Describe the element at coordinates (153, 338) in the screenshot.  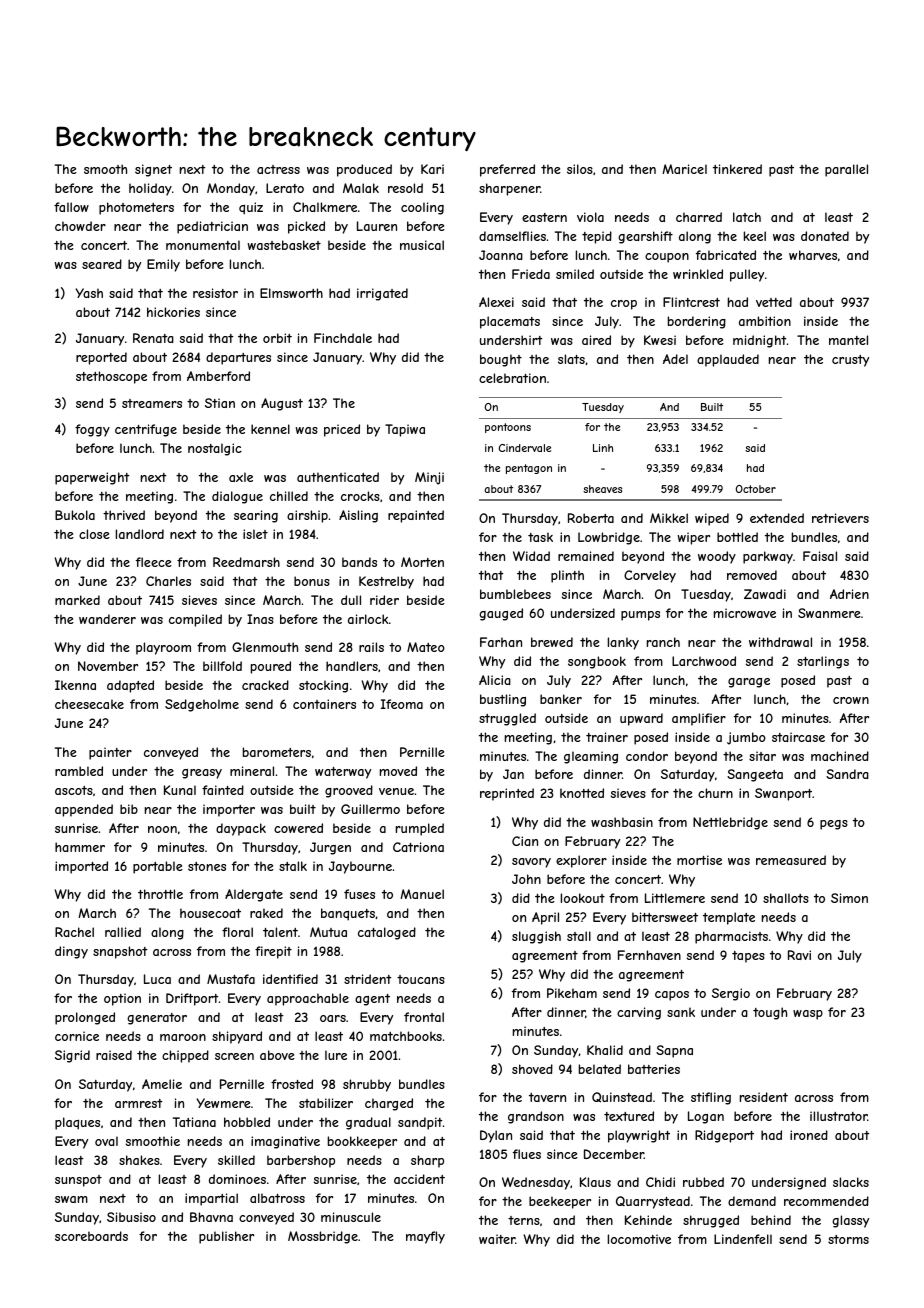
I see `Renata` at that location.
